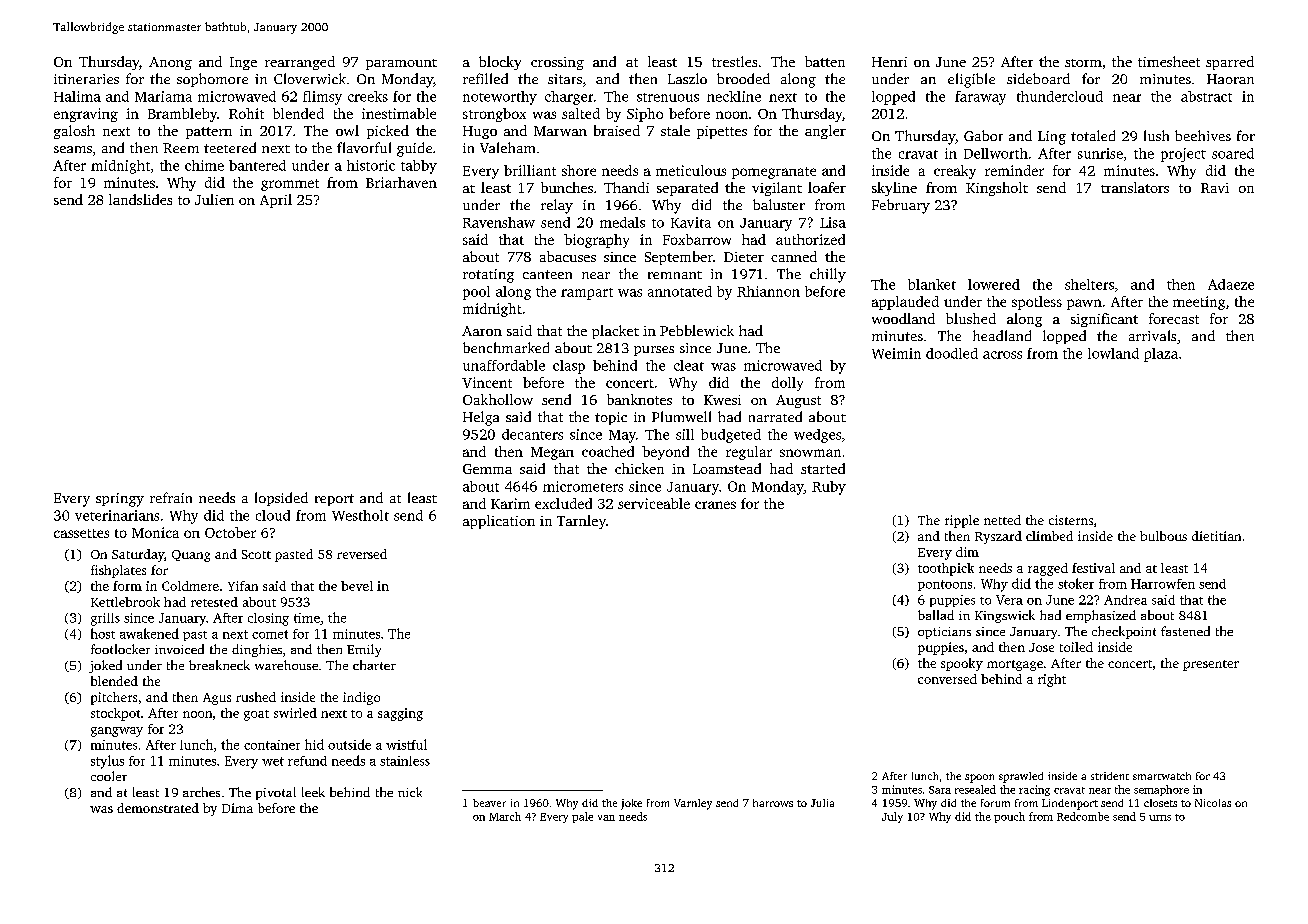 This screenshot has width=1308, height=924. Describe the element at coordinates (487, 382) in the screenshot. I see `Vincent` at that location.
